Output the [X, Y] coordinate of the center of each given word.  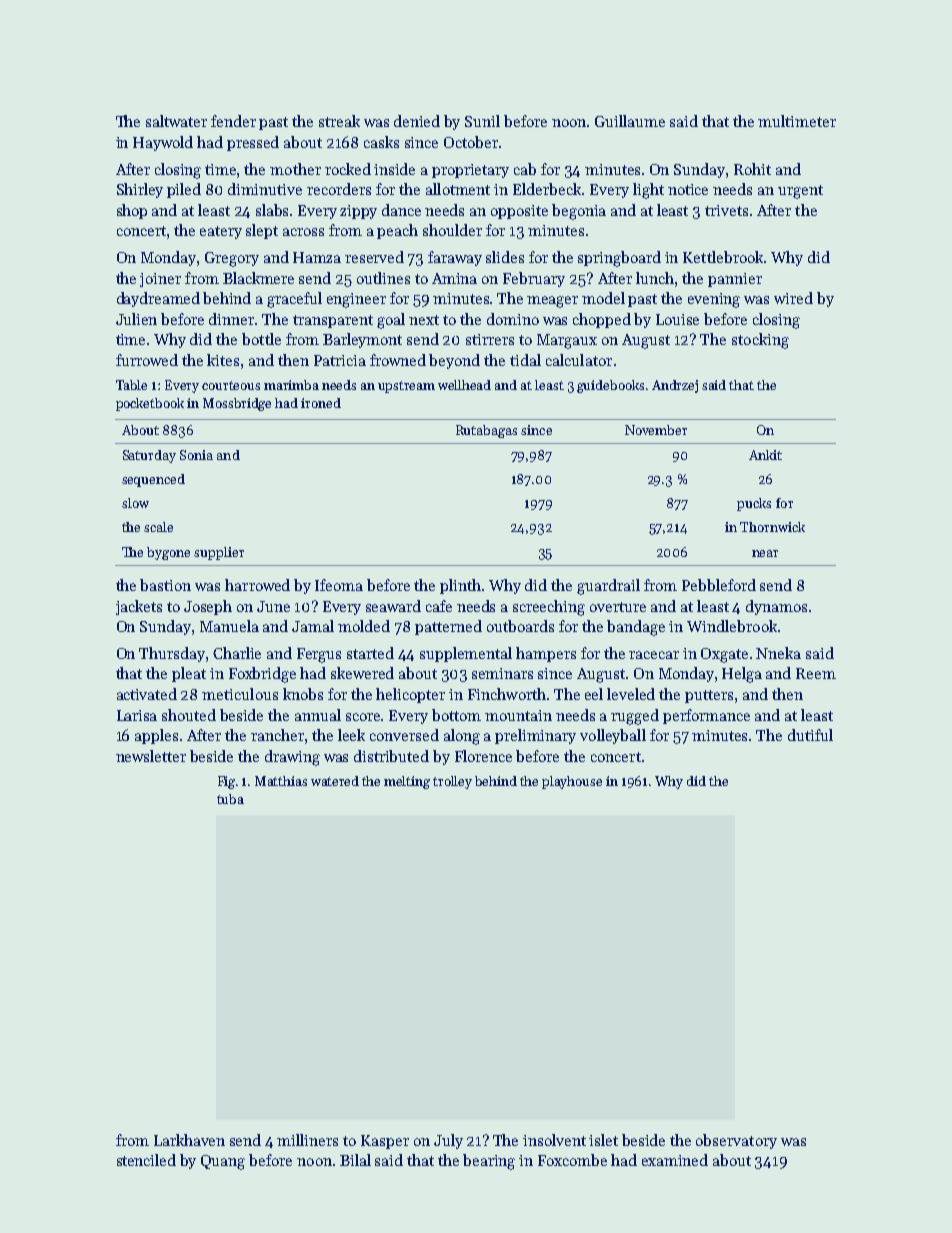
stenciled [146, 1160]
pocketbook [150, 404]
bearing [489, 1162]
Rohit [752, 169]
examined [675, 1160]
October [471, 142]
